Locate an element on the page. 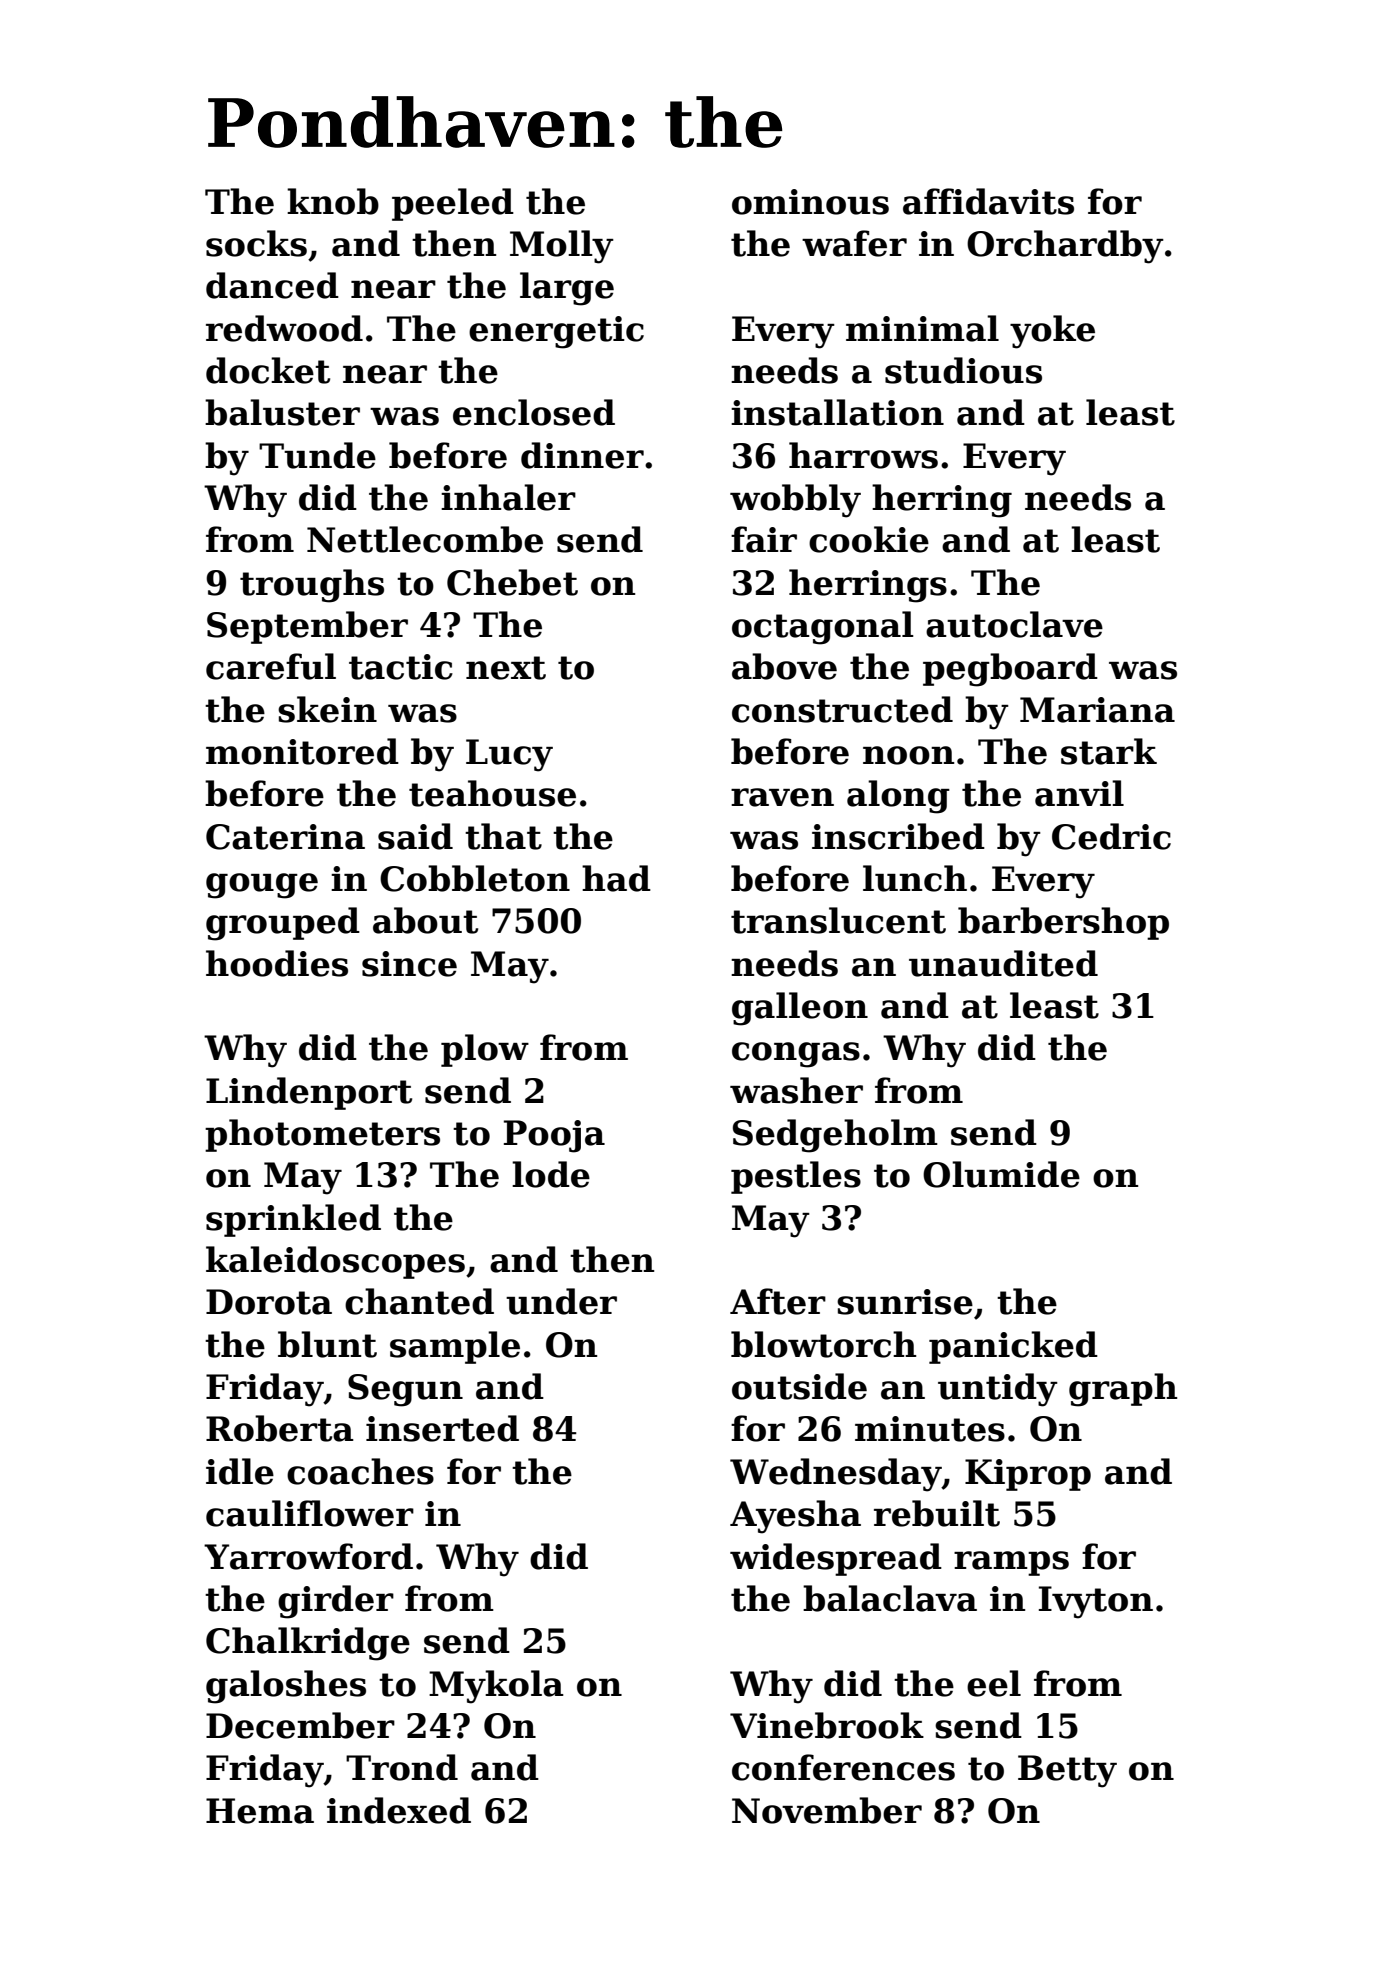 The height and width of the document is (1969, 1386). Hema is located at coordinates (260, 1811).
